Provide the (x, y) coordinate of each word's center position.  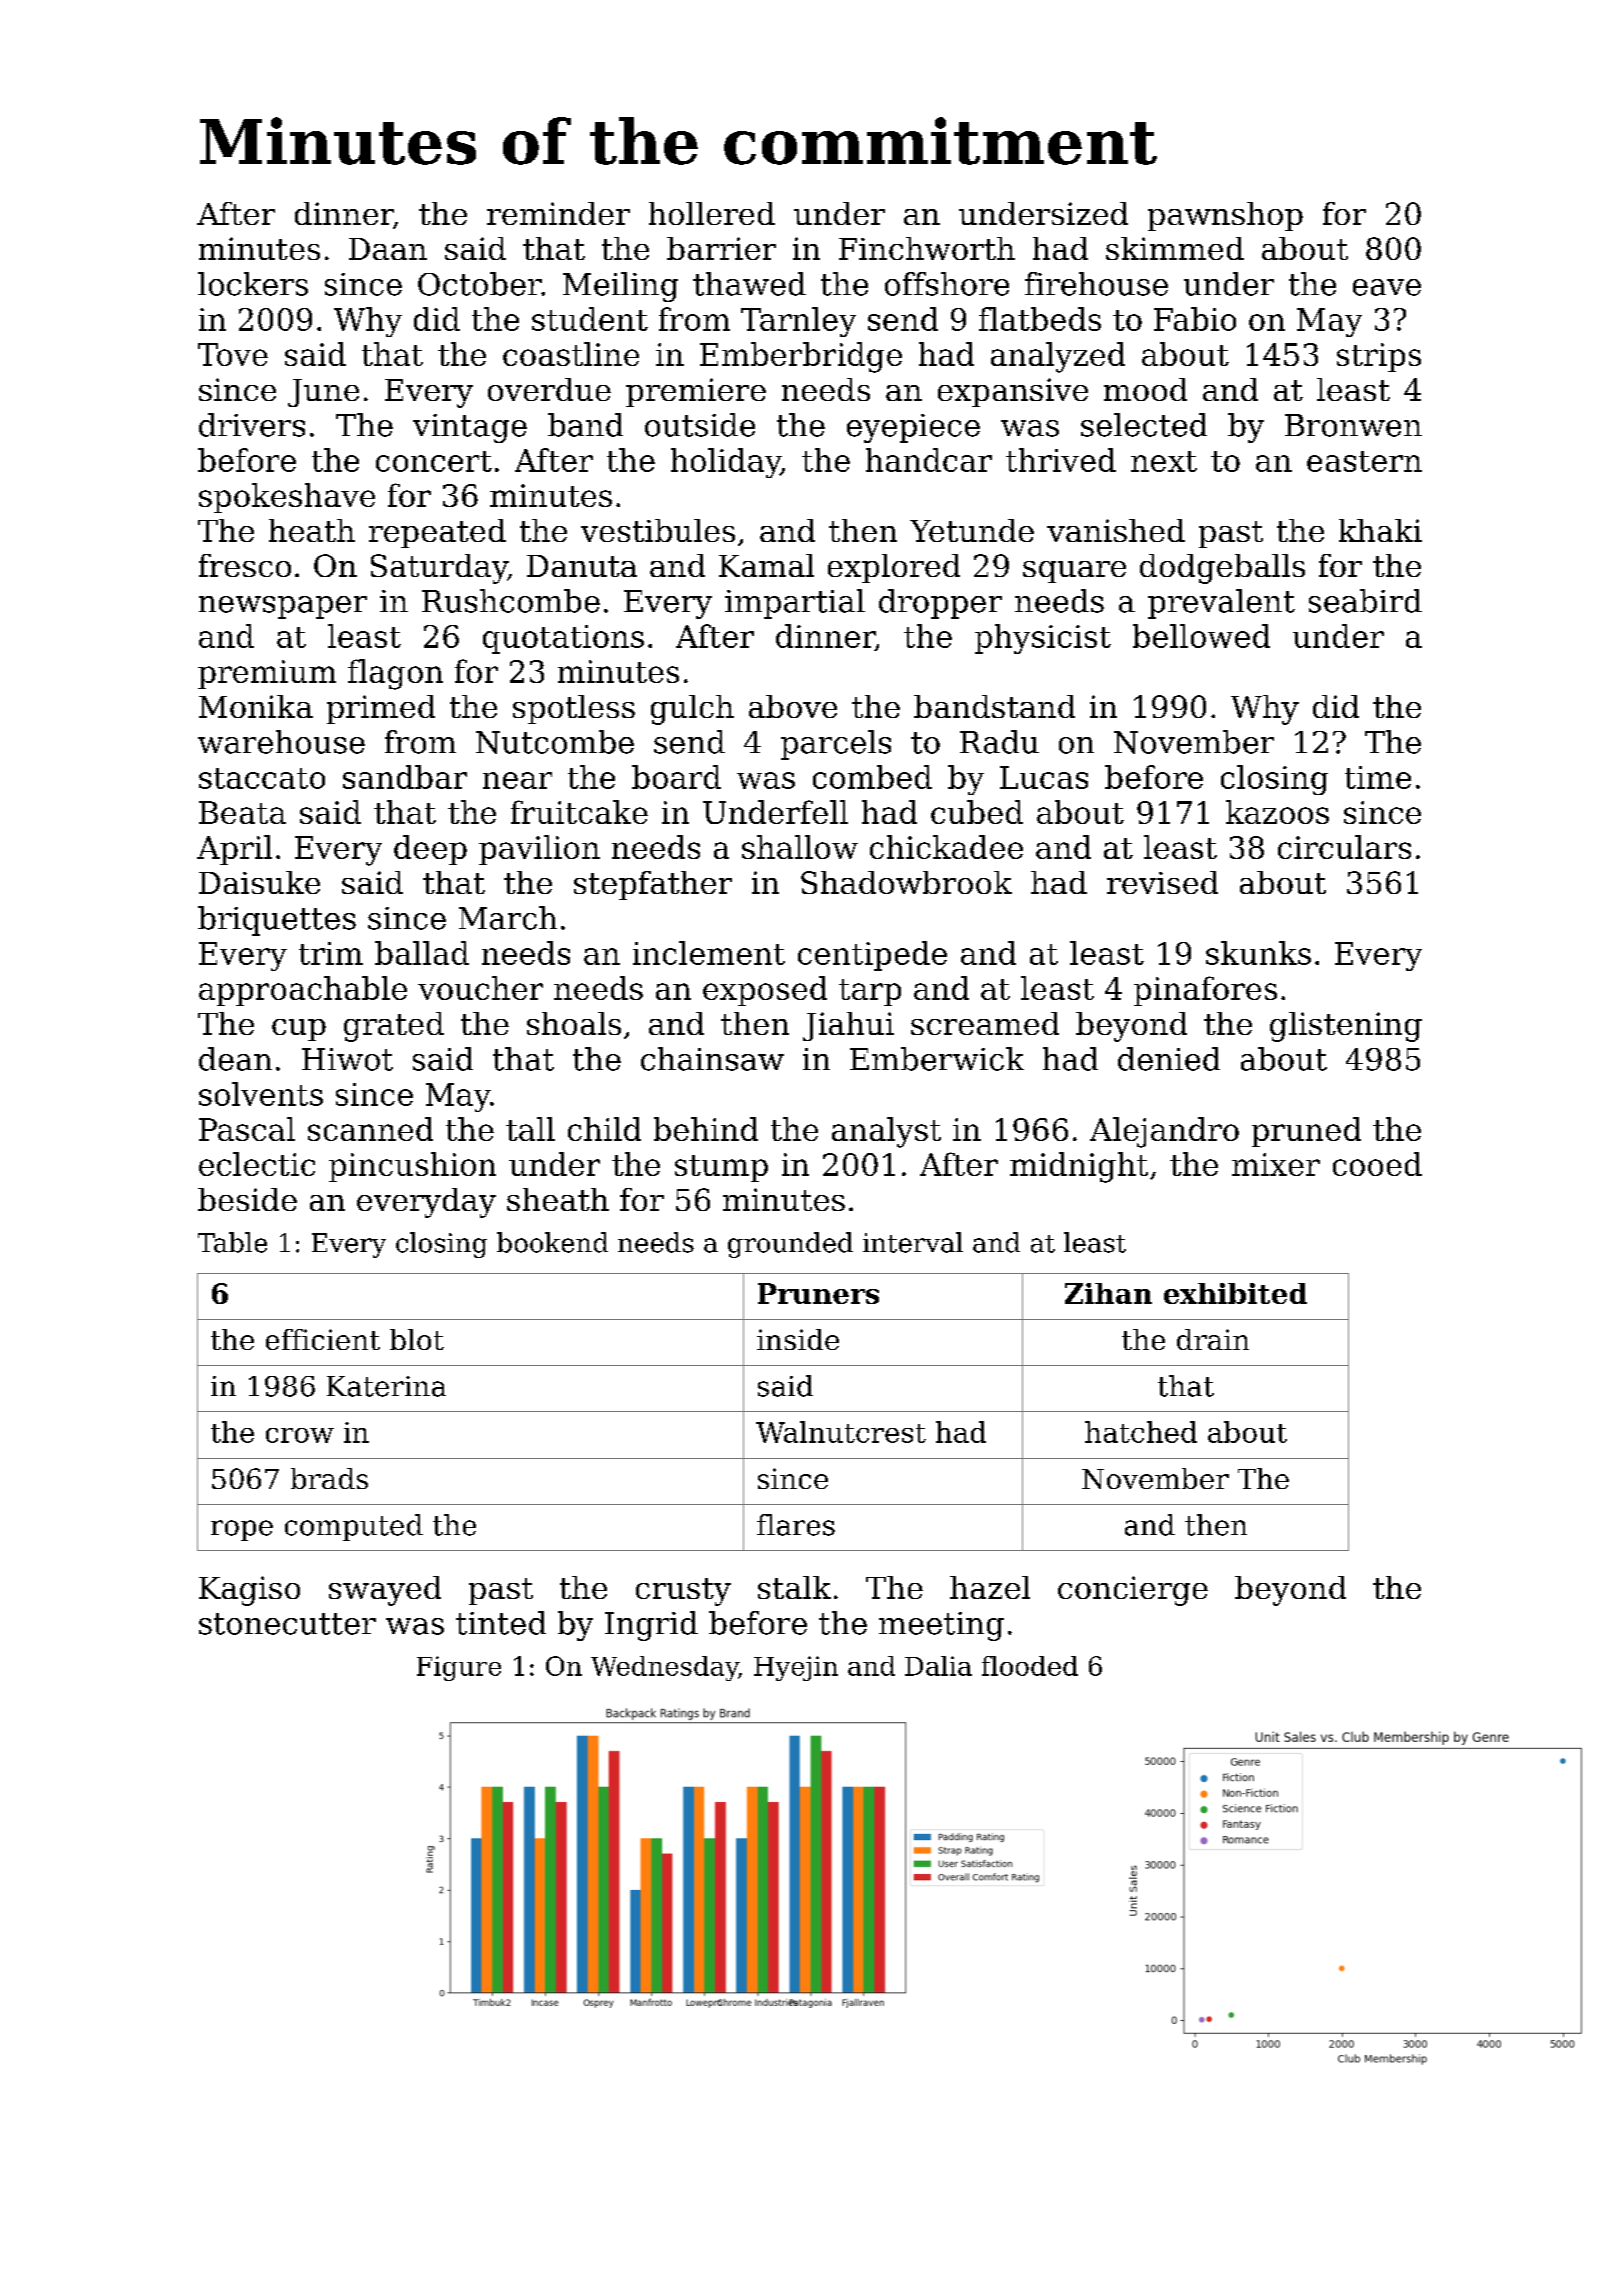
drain (1213, 1339)
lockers (253, 284)
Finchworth (927, 248)
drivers (252, 425)
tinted (501, 1623)
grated (394, 1027)
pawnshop (1225, 216)
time (1378, 777)
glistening (1346, 1027)
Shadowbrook (906, 882)
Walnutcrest (841, 1432)
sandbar (405, 777)
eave (1387, 287)
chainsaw (712, 1059)
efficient (323, 1339)
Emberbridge (801, 357)
